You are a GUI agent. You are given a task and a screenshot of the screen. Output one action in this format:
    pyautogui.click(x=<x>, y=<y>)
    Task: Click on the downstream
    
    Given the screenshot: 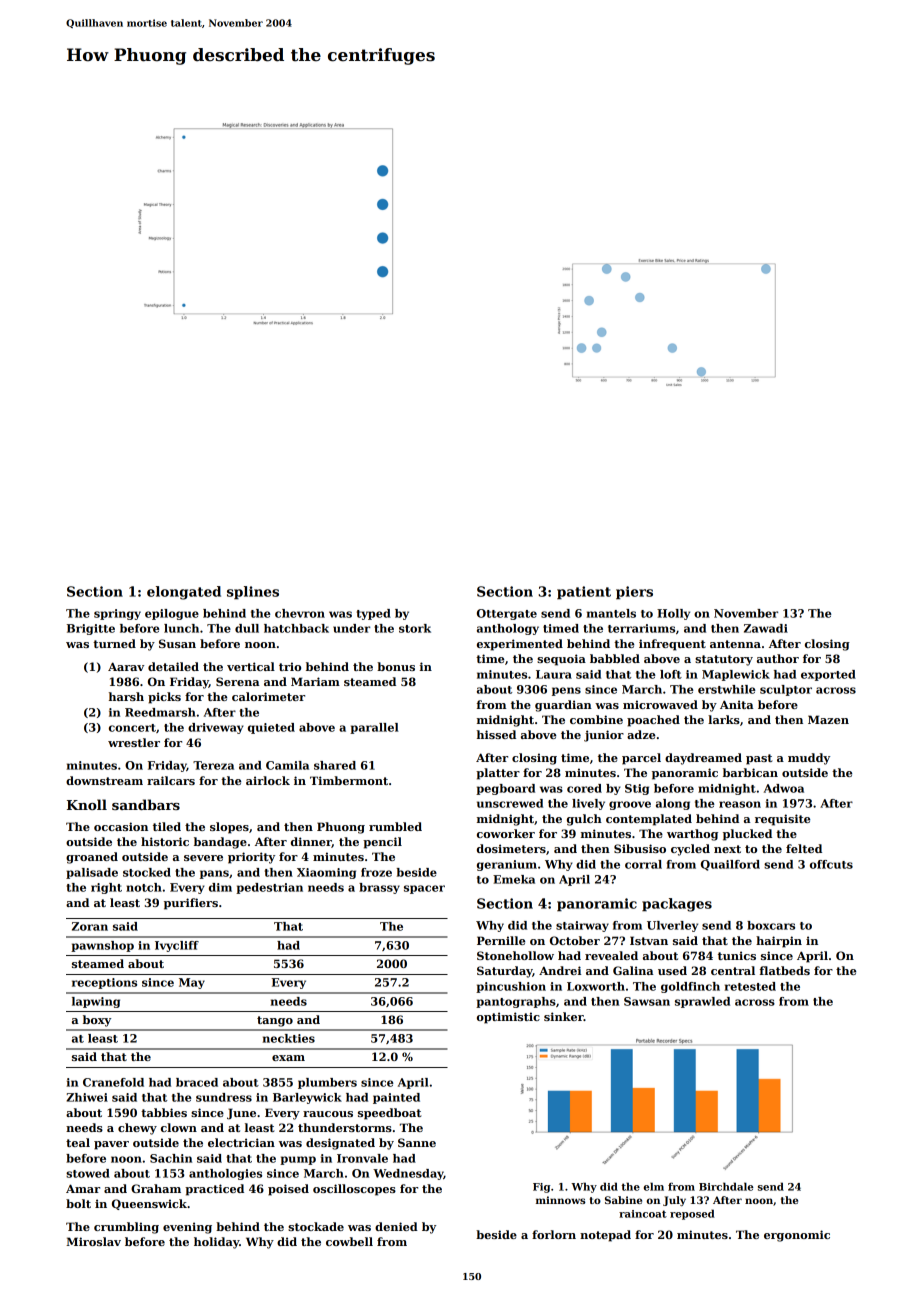 What is the action you would take?
    pyautogui.click(x=104, y=780)
